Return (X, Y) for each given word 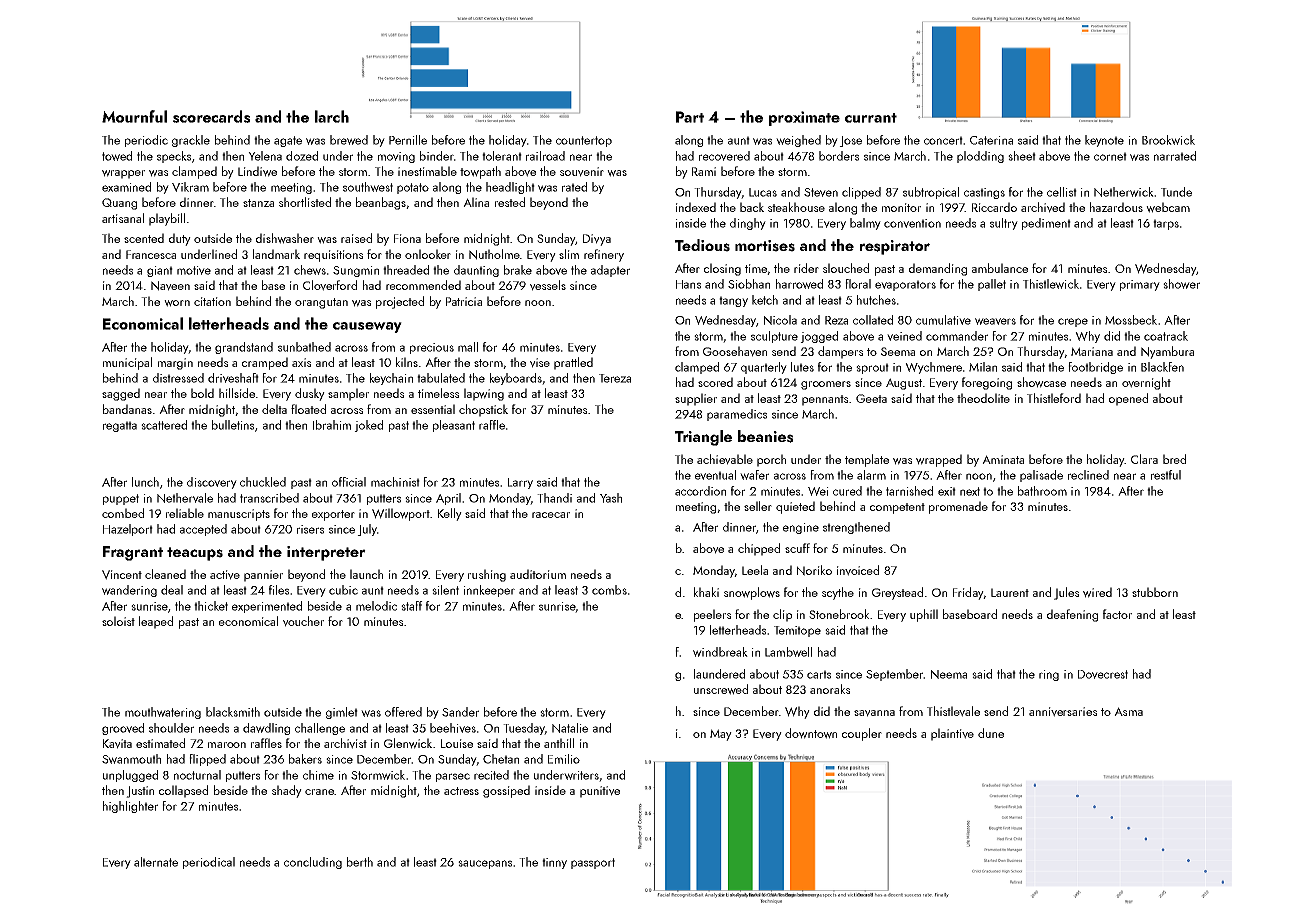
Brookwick (1168, 140)
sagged (121, 394)
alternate (156, 862)
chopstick (483, 410)
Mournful (134, 116)
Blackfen (1162, 367)
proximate (804, 118)
